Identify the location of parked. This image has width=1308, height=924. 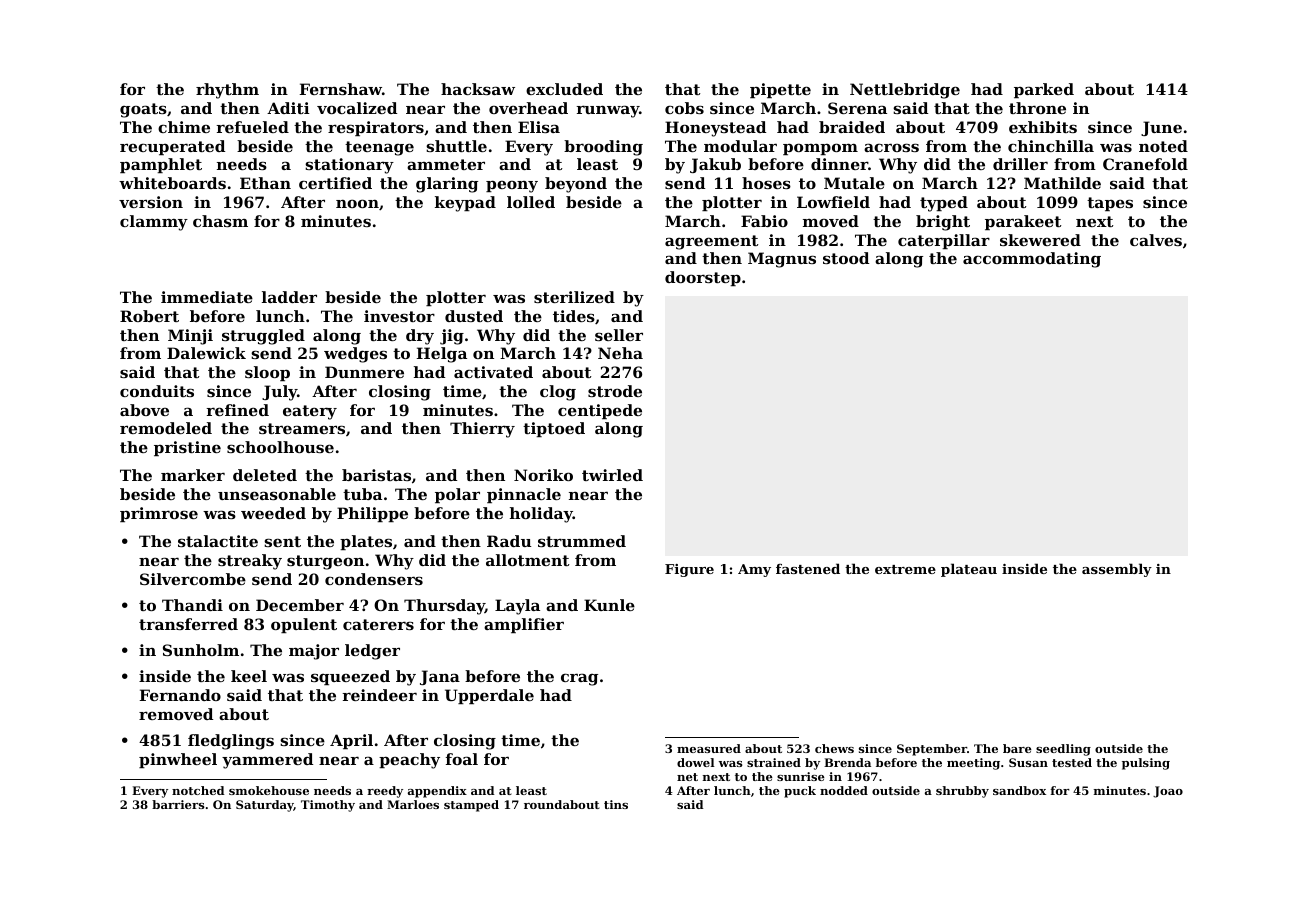
(1044, 90).
